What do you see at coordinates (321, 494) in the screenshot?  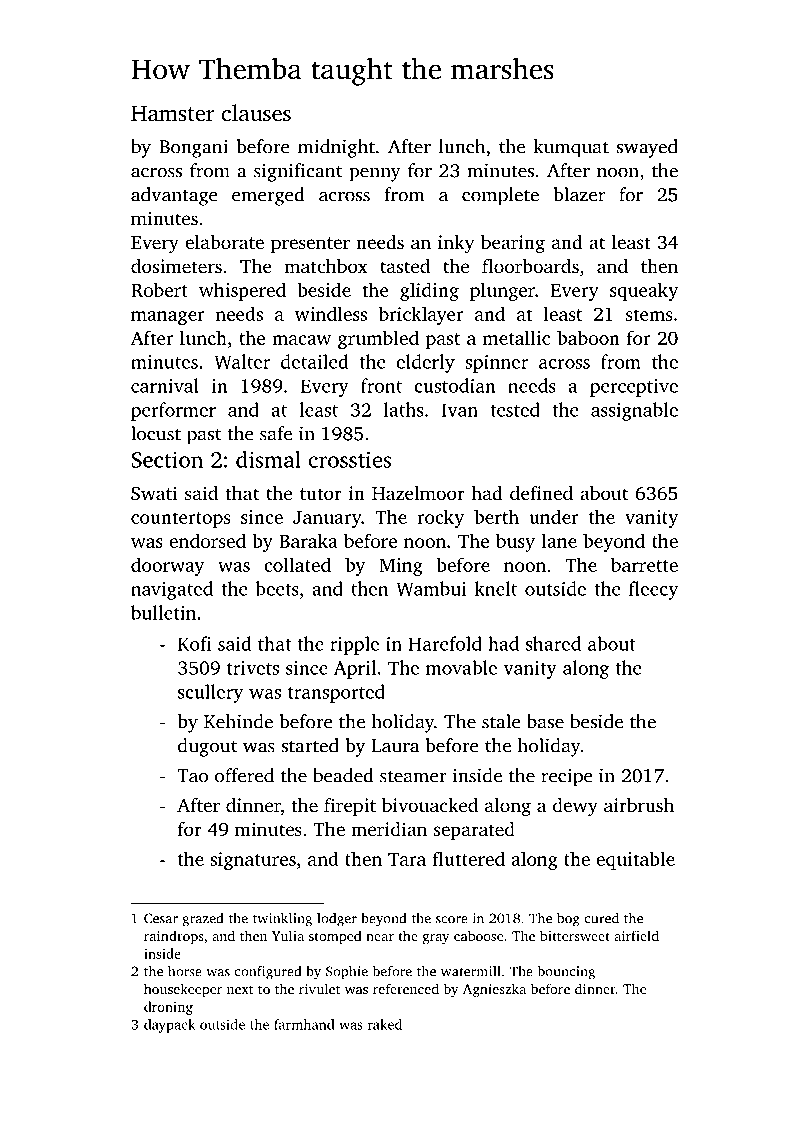 I see `tutor` at bounding box center [321, 494].
